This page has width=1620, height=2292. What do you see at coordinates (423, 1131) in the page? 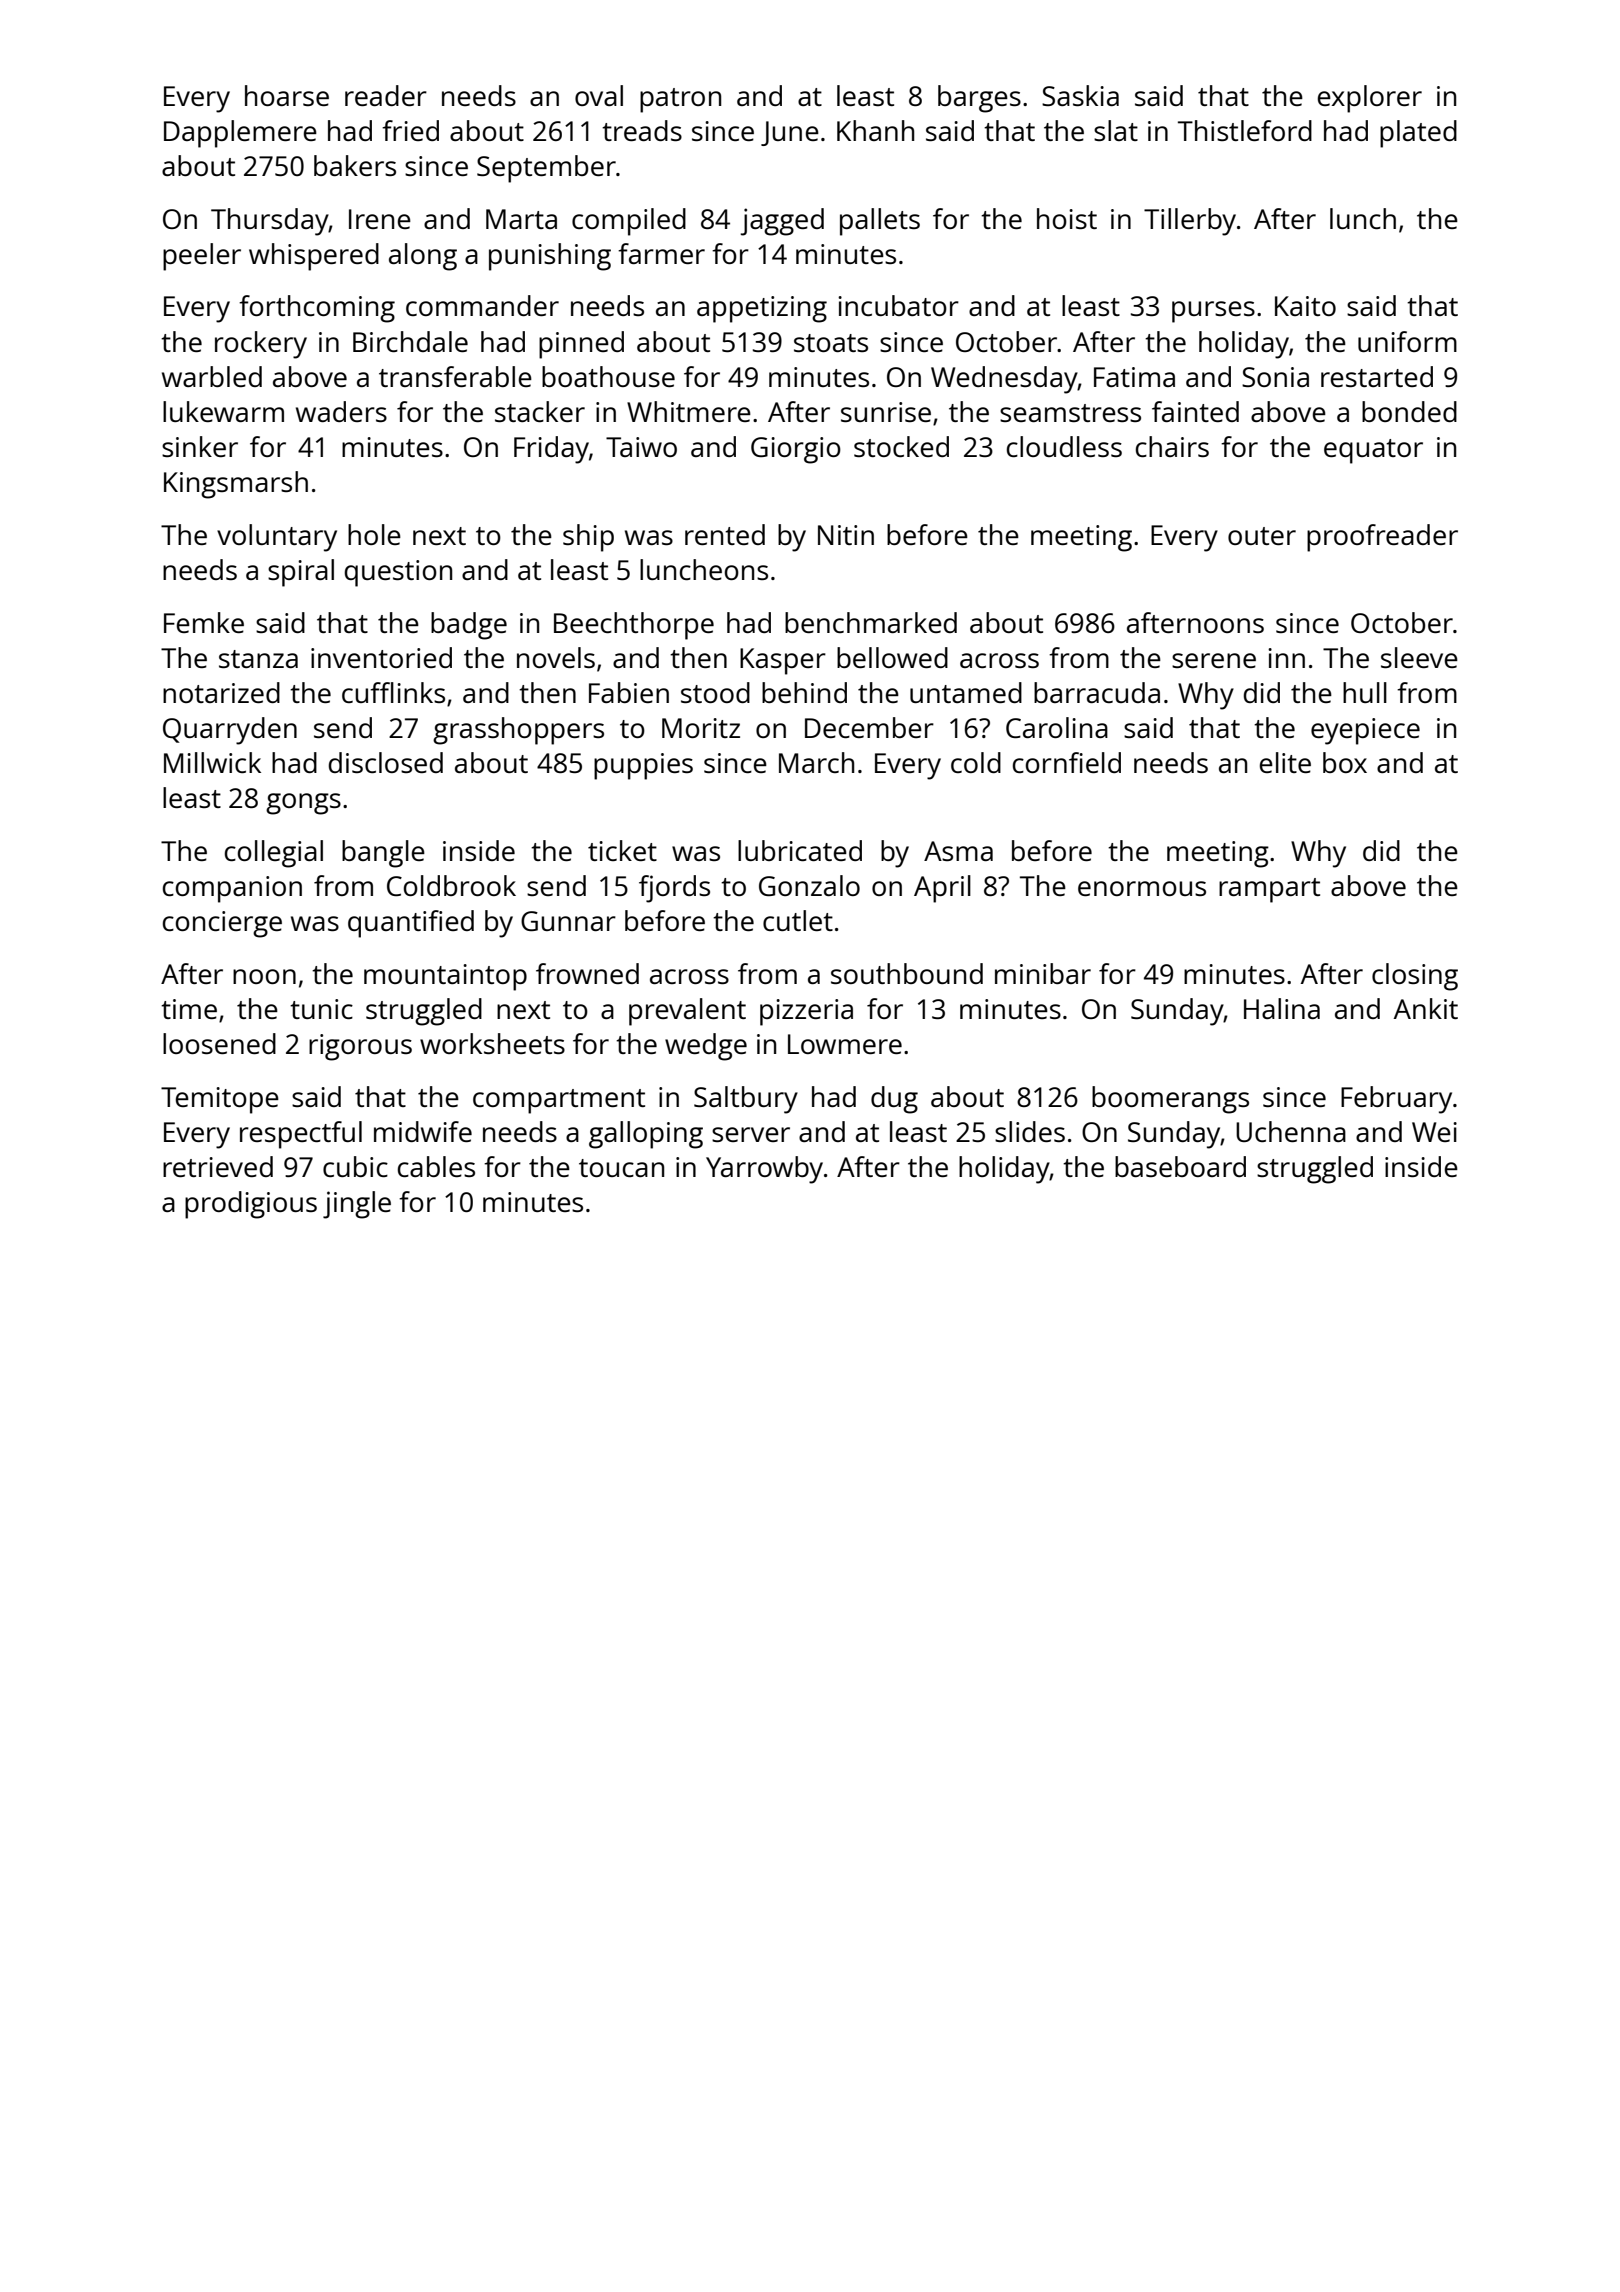
I see `midwife` at bounding box center [423, 1131].
